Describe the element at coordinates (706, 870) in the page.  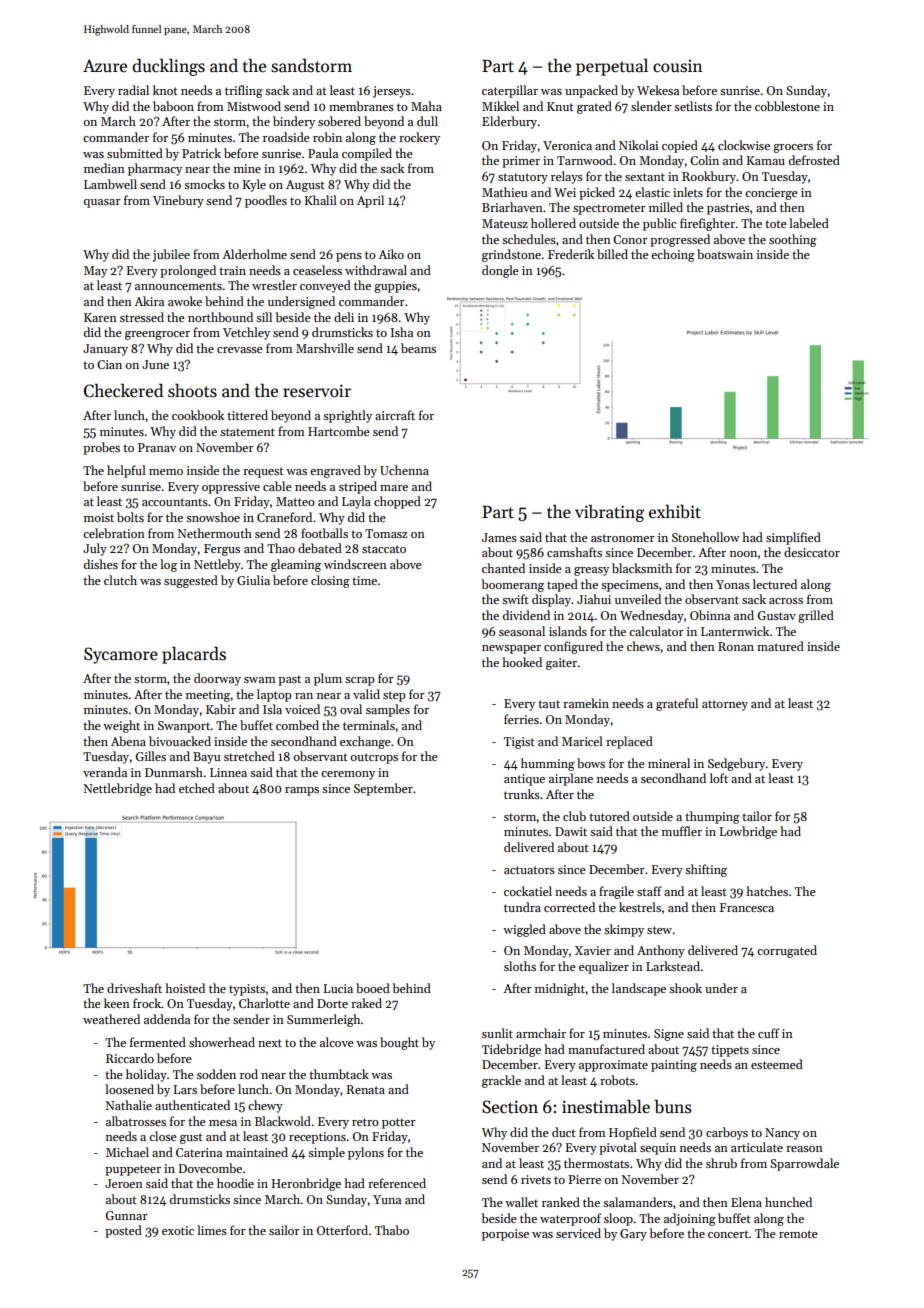
I see `shifting` at that location.
